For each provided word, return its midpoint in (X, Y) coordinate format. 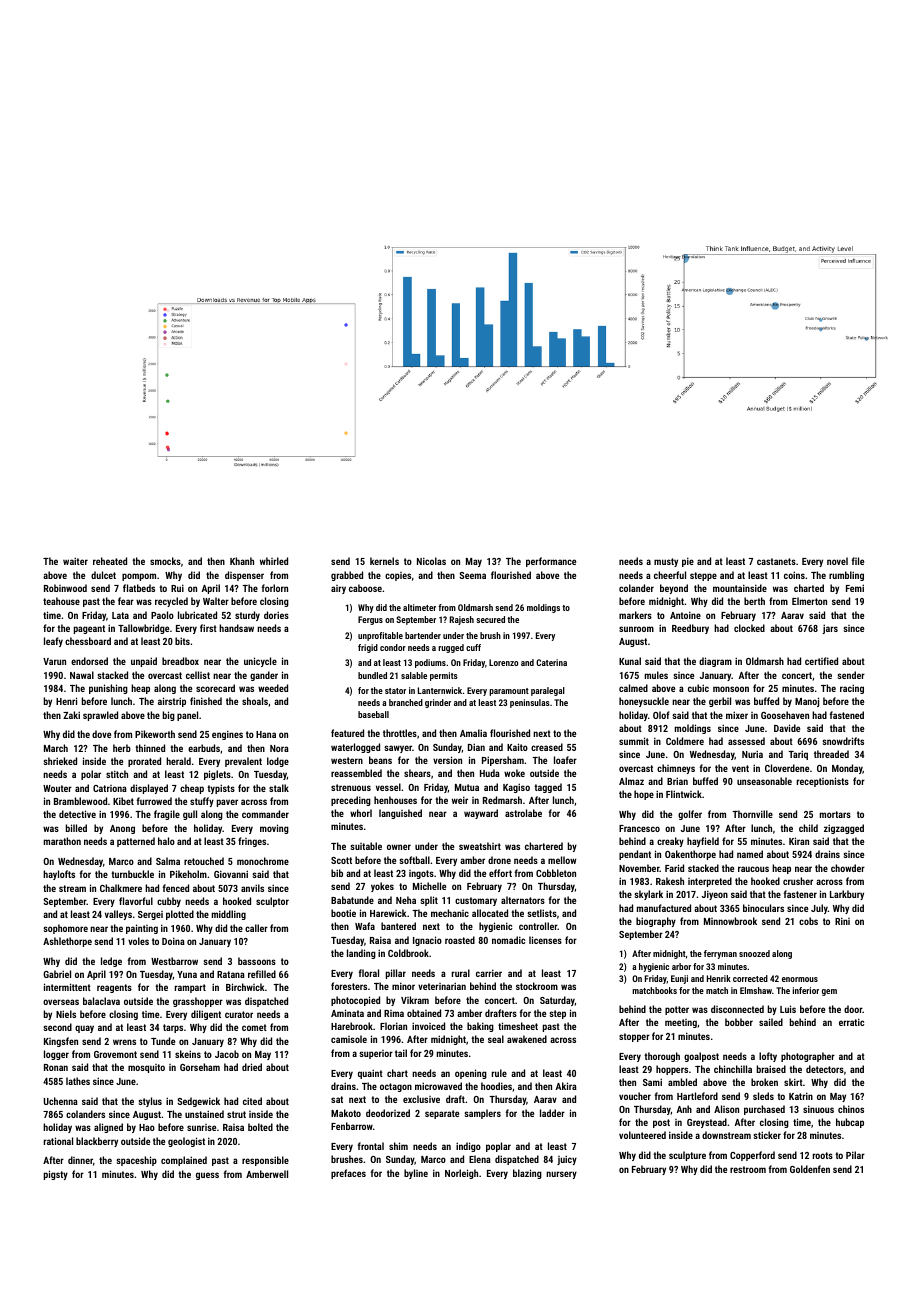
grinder (438, 703)
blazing (527, 1174)
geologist (186, 1142)
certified (821, 661)
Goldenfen (810, 1169)
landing (361, 954)
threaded (831, 754)
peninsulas (530, 703)
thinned (150, 748)
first (208, 628)
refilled (262, 974)
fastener (800, 894)
